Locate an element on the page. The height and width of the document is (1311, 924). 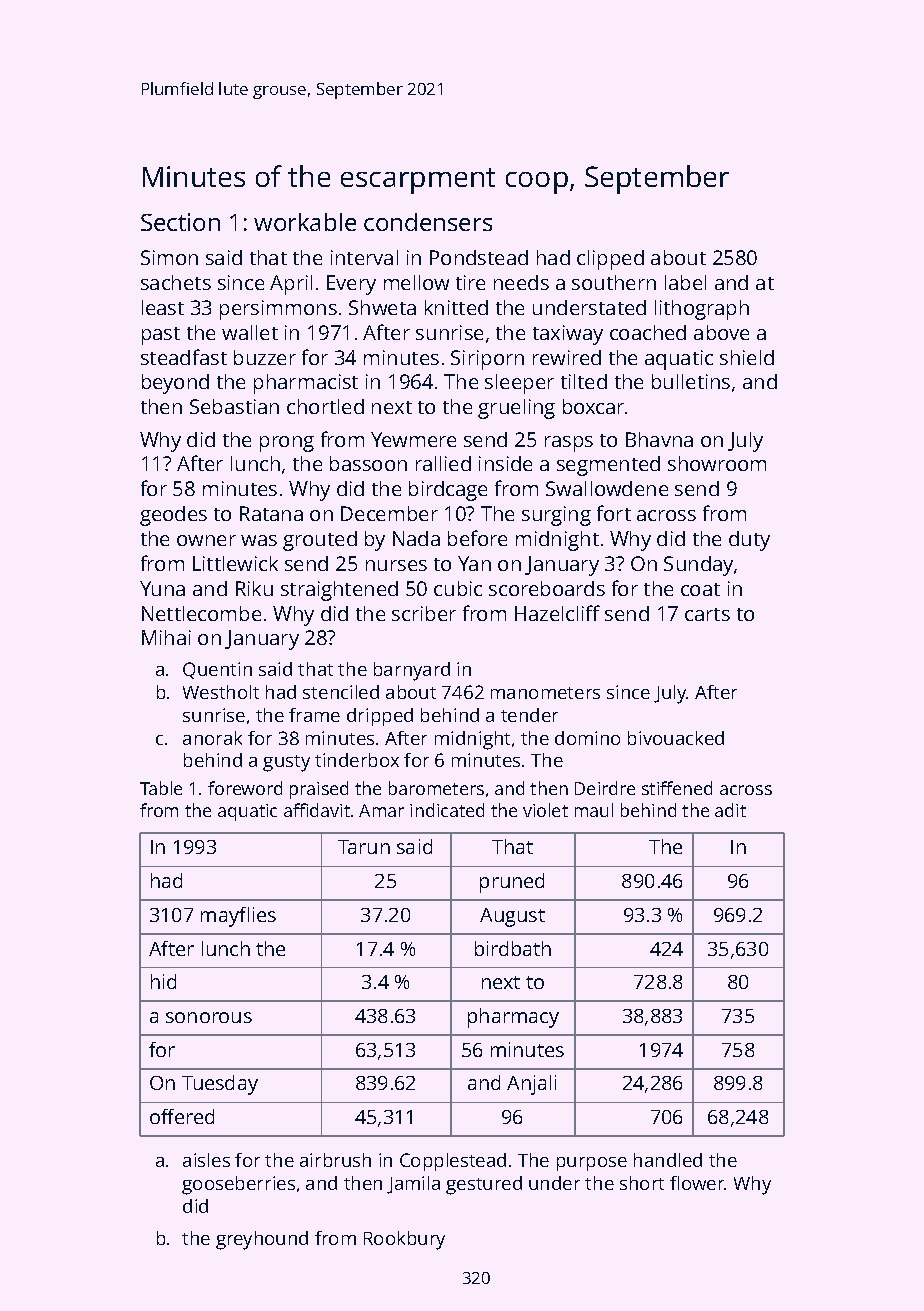
airbrush is located at coordinates (335, 1160).
